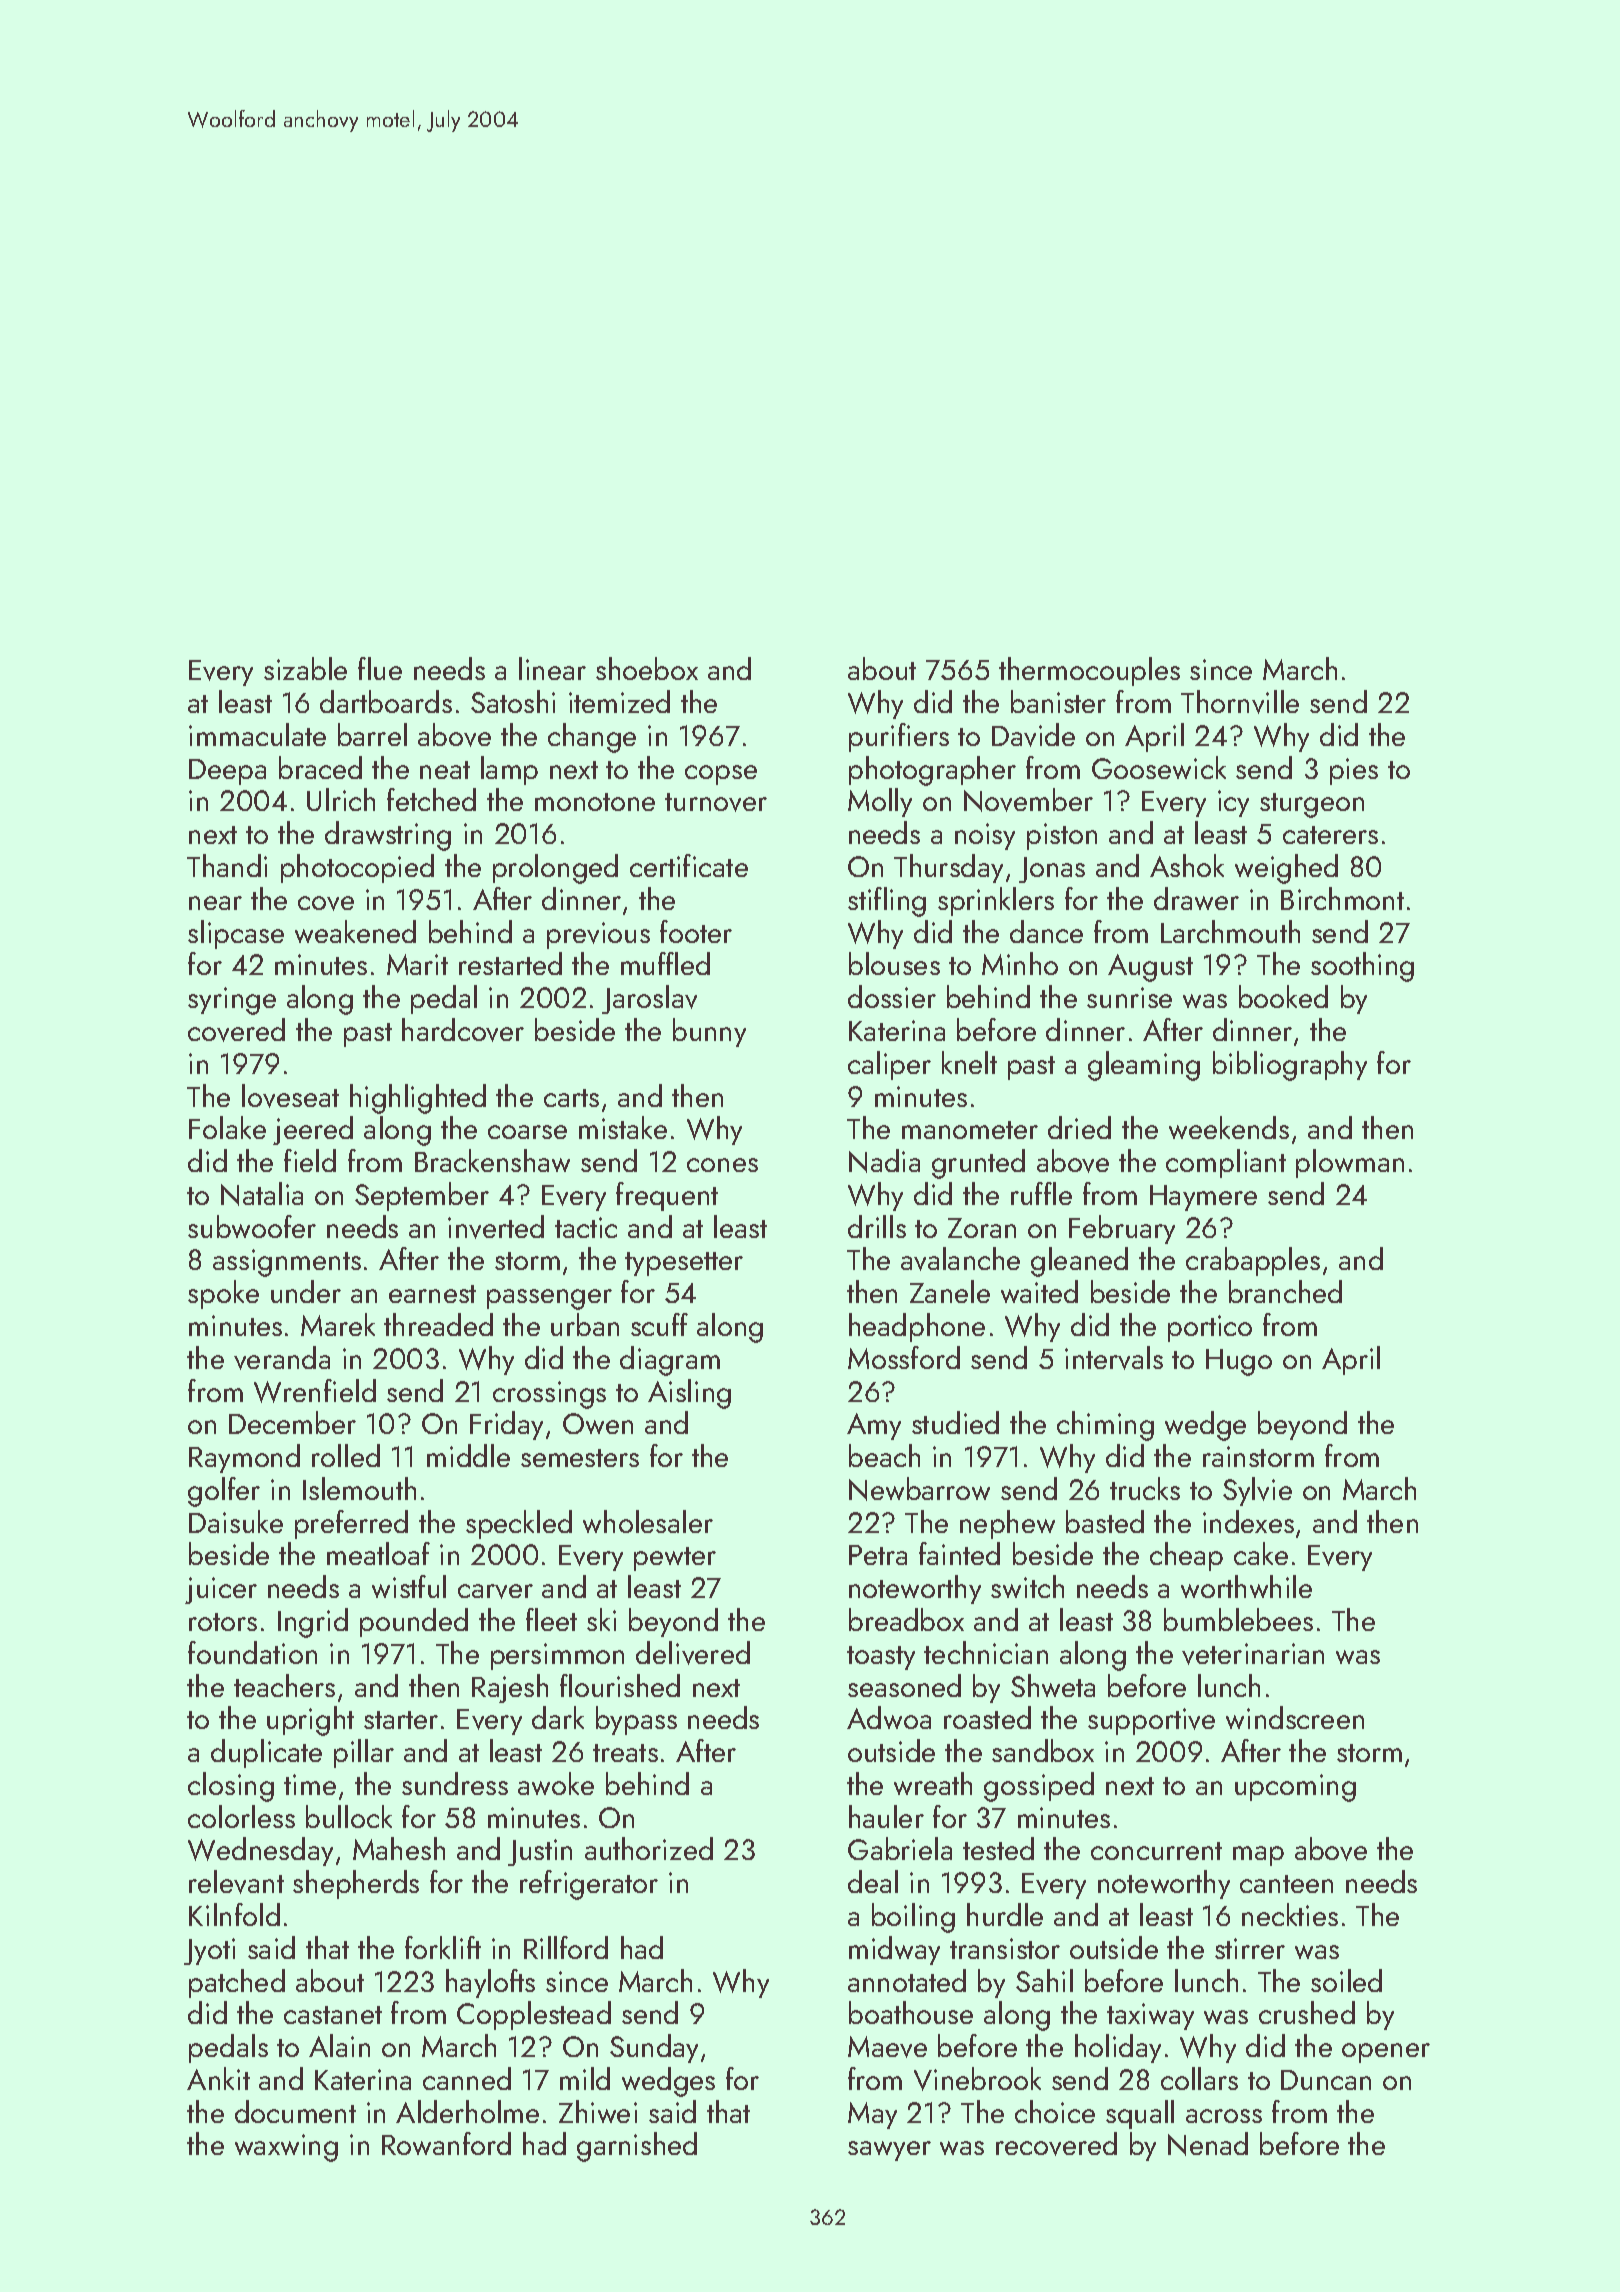 Image resolution: width=1620 pixels, height=2292 pixels. What do you see at coordinates (218, 2078) in the screenshot?
I see `Ankit` at bounding box center [218, 2078].
